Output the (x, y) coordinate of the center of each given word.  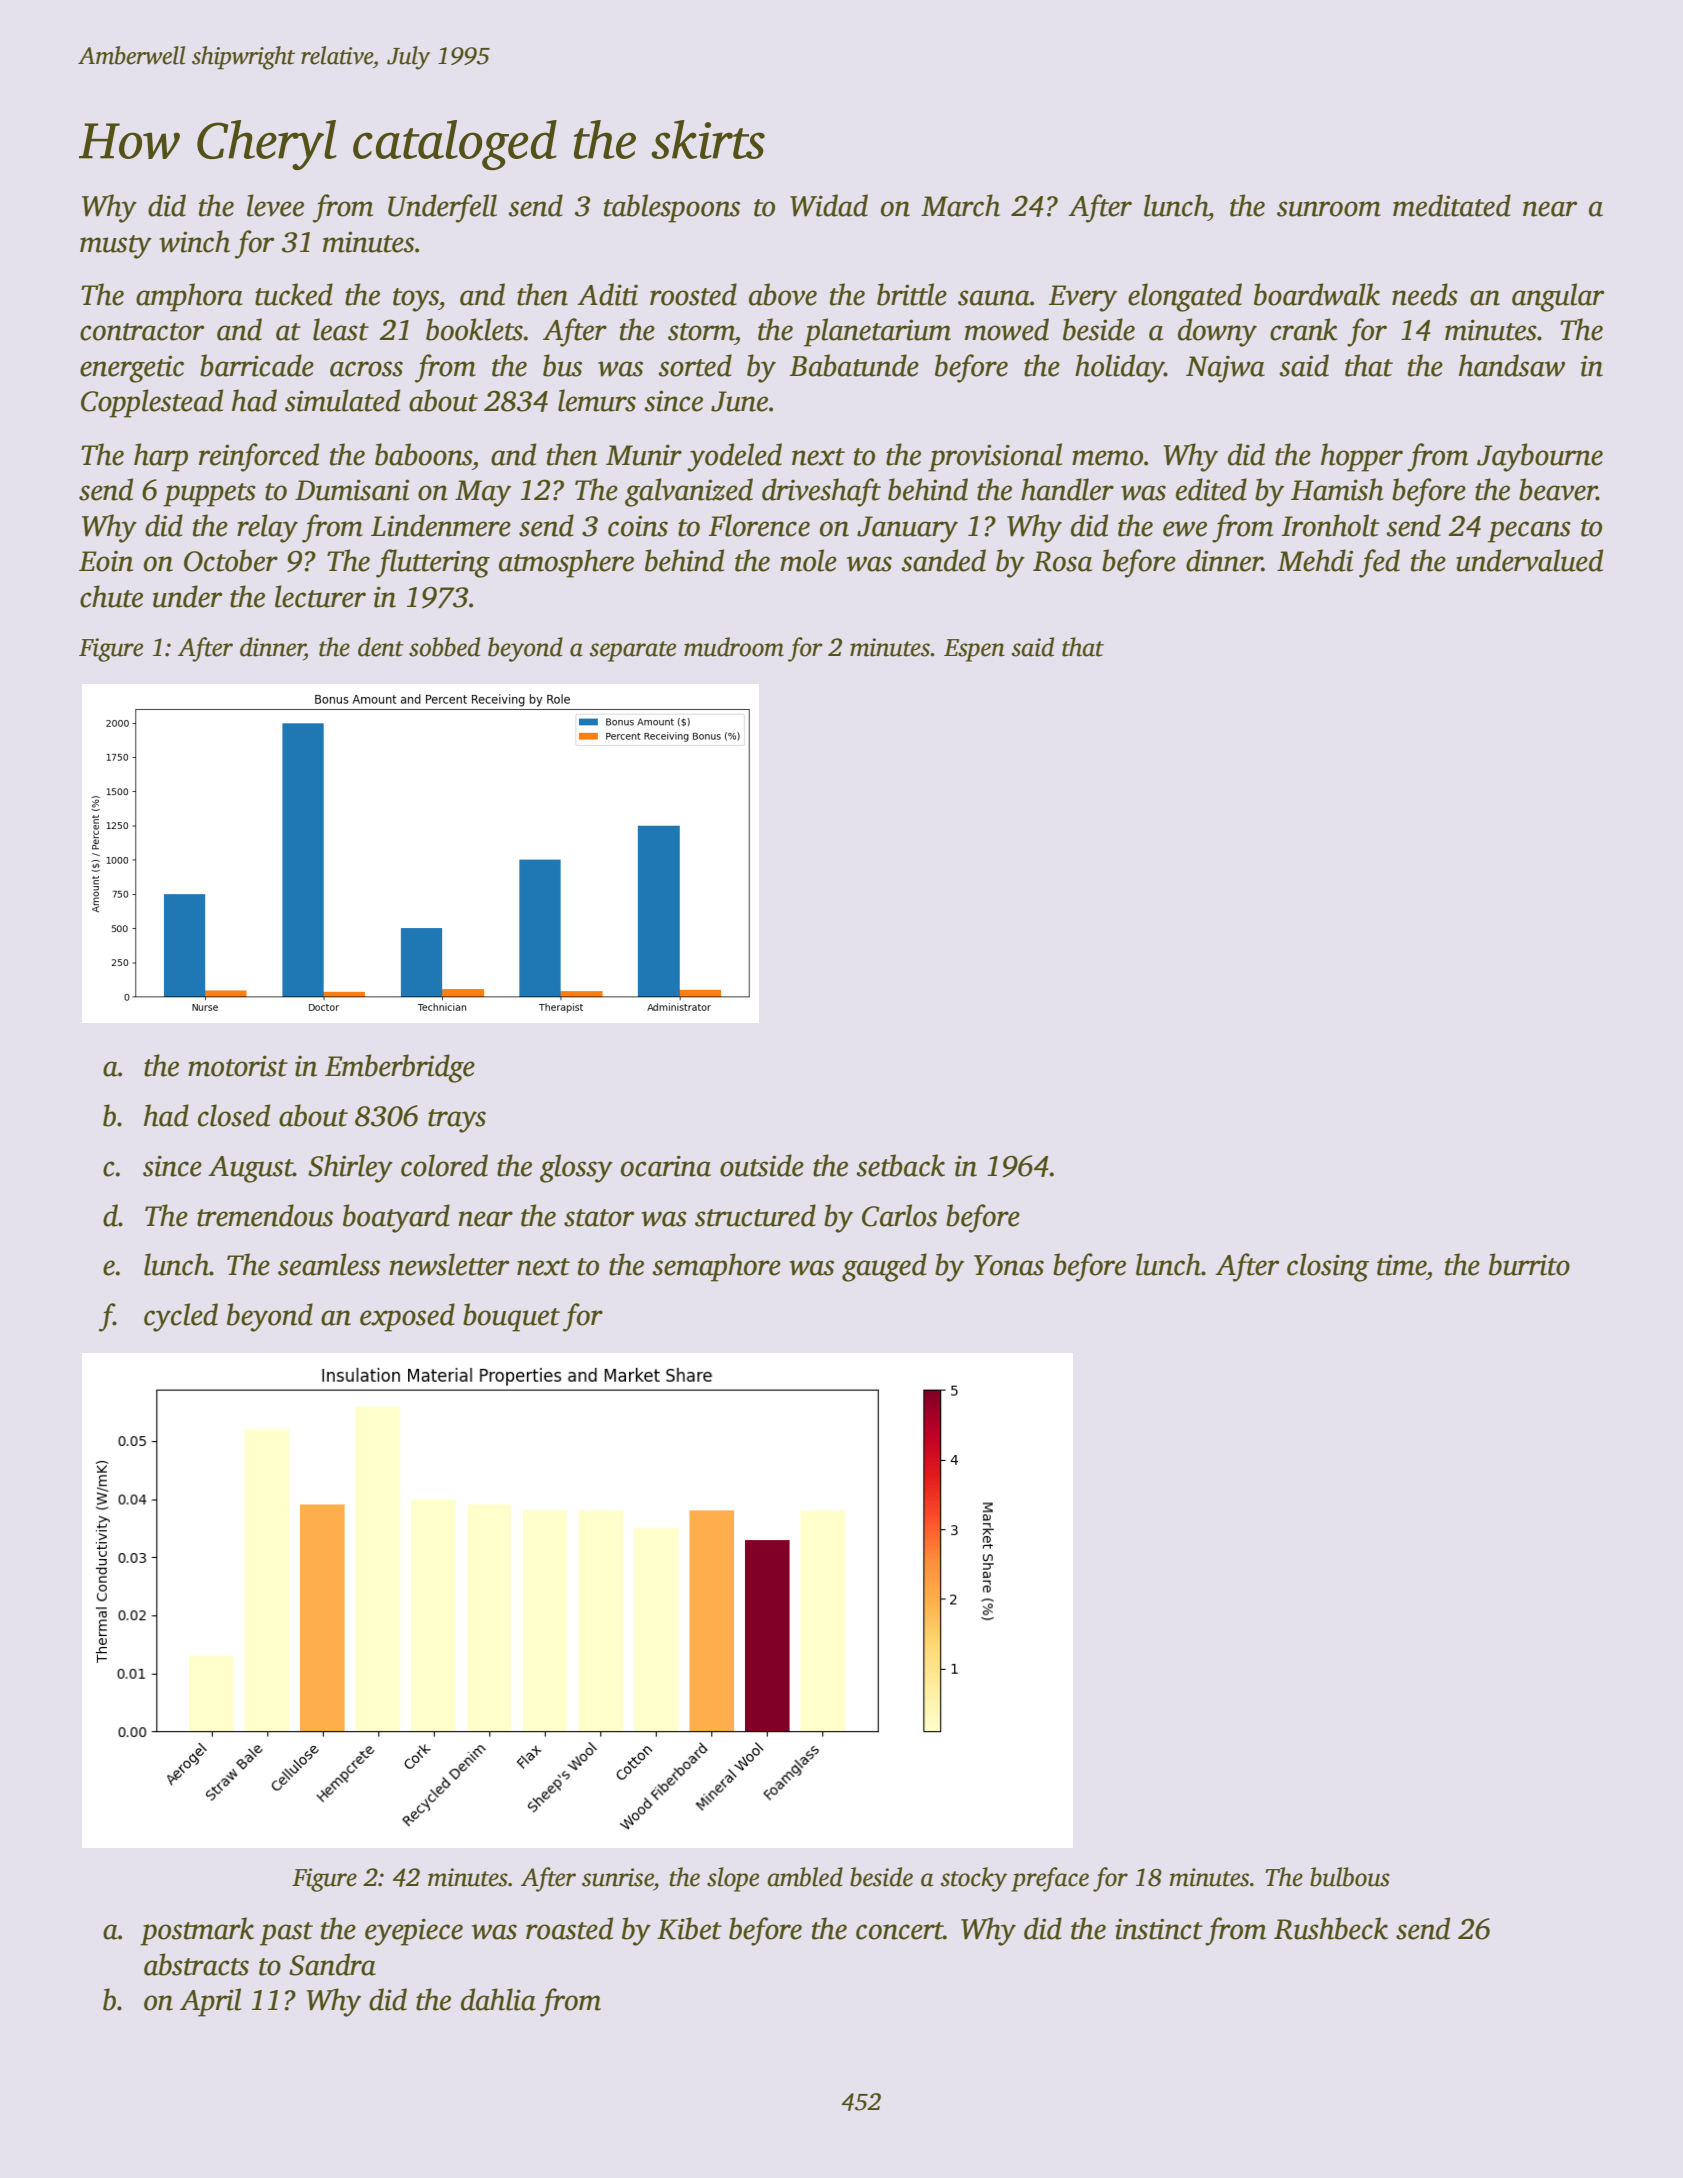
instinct (1159, 1929)
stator (599, 1218)
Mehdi (1315, 560)
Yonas (1009, 1265)
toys (416, 300)
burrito (1529, 1264)
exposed (407, 1317)
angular (1558, 297)
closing (1328, 1267)
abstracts (196, 1964)
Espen (974, 650)
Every (1083, 298)
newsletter (449, 1264)
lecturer (320, 596)
